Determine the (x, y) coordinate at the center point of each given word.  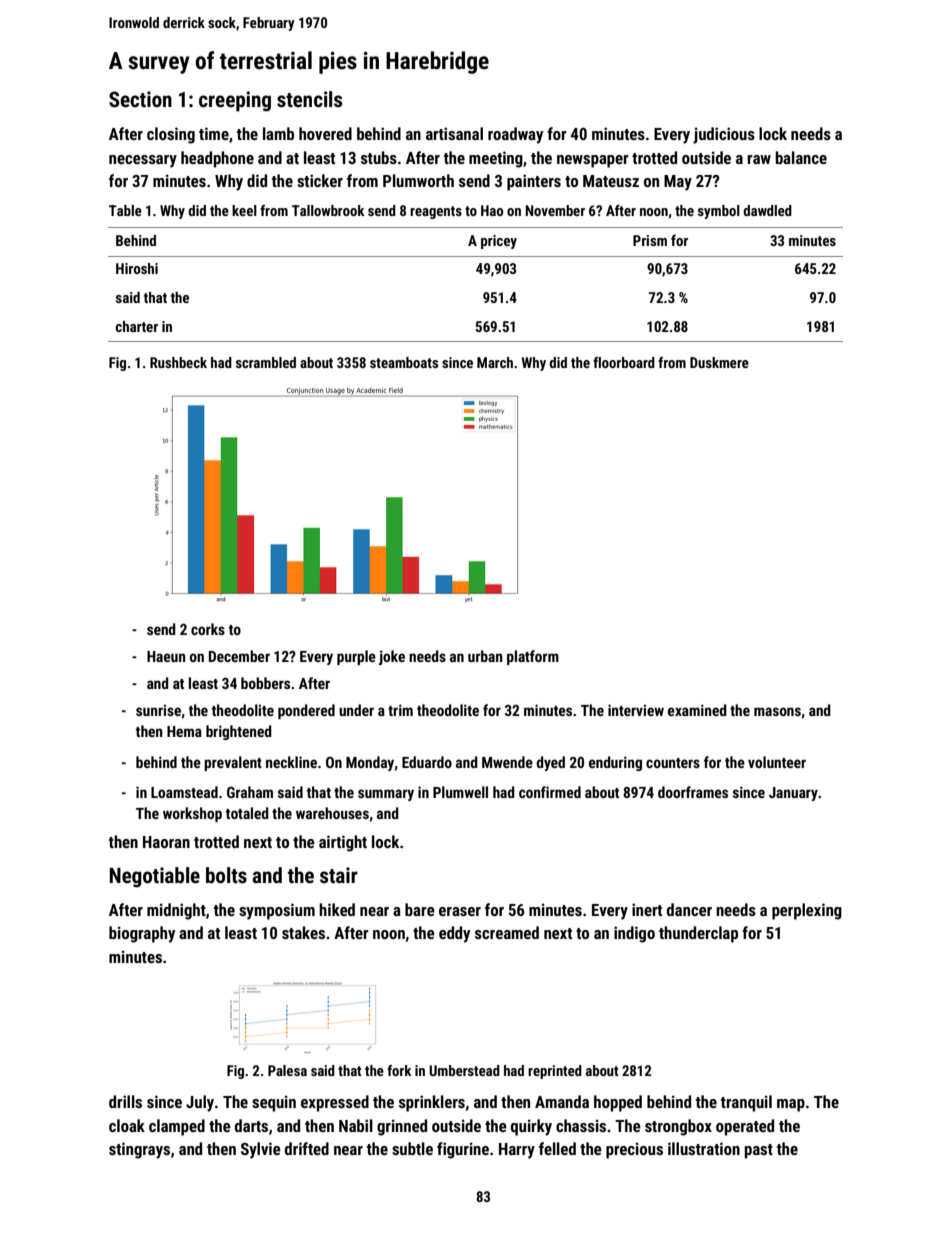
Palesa (287, 1070)
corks (208, 629)
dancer (689, 909)
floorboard (624, 362)
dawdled (767, 210)
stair (339, 875)
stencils (309, 99)
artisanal (454, 133)
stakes (303, 932)
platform (533, 657)
